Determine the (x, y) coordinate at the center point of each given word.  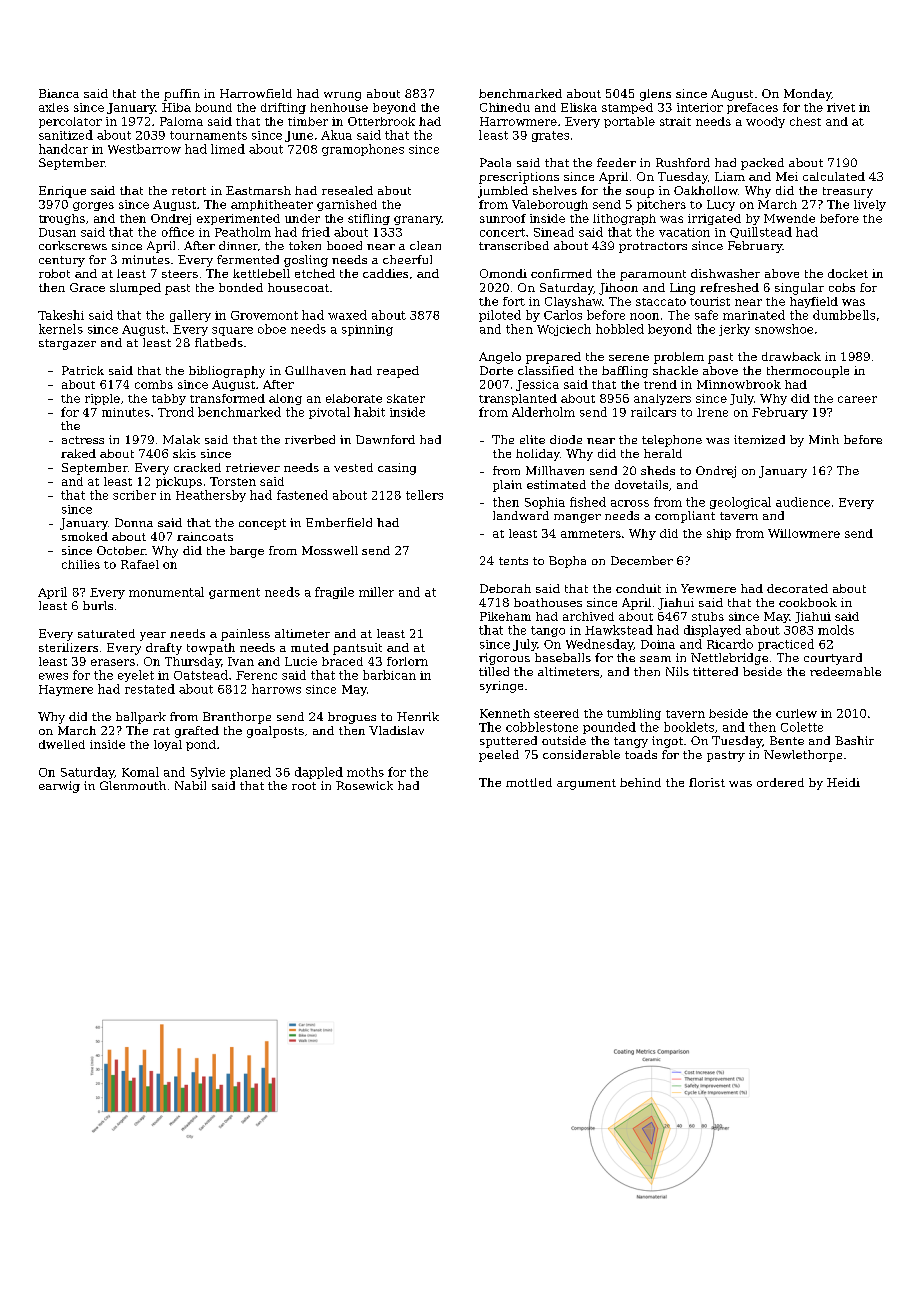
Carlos (563, 315)
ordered (780, 782)
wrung (342, 96)
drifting (283, 108)
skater (406, 398)
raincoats (205, 536)
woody (765, 122)
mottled (529, 782)
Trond (176, 412)
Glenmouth (133, 785)
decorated (797, 588)
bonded (241, 287)
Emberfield (339, 522)
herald (663, 453)
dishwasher (725, 273)
